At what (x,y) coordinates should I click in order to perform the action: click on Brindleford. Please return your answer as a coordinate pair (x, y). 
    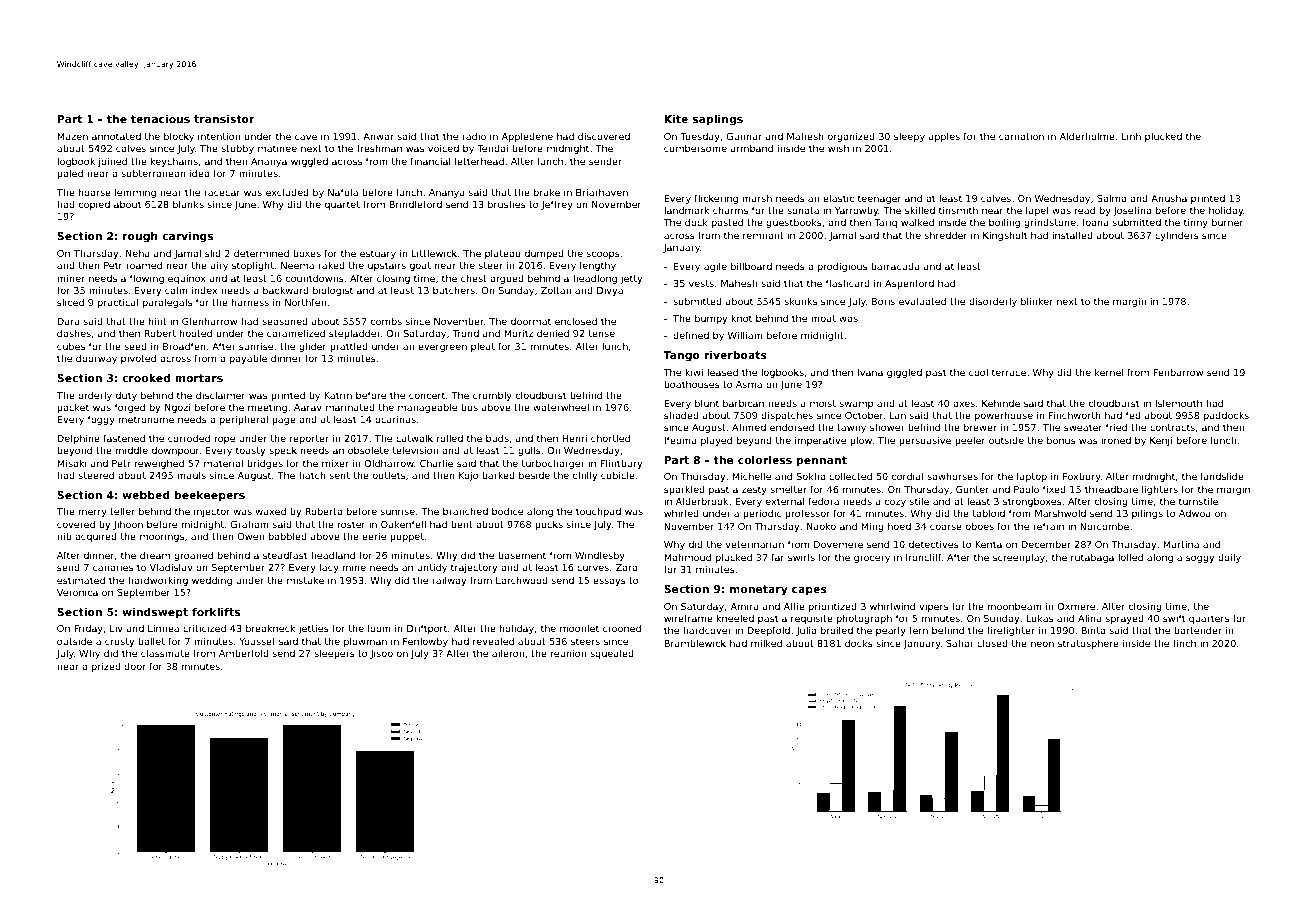
    Looking at the image, I should click on (415, 204).
